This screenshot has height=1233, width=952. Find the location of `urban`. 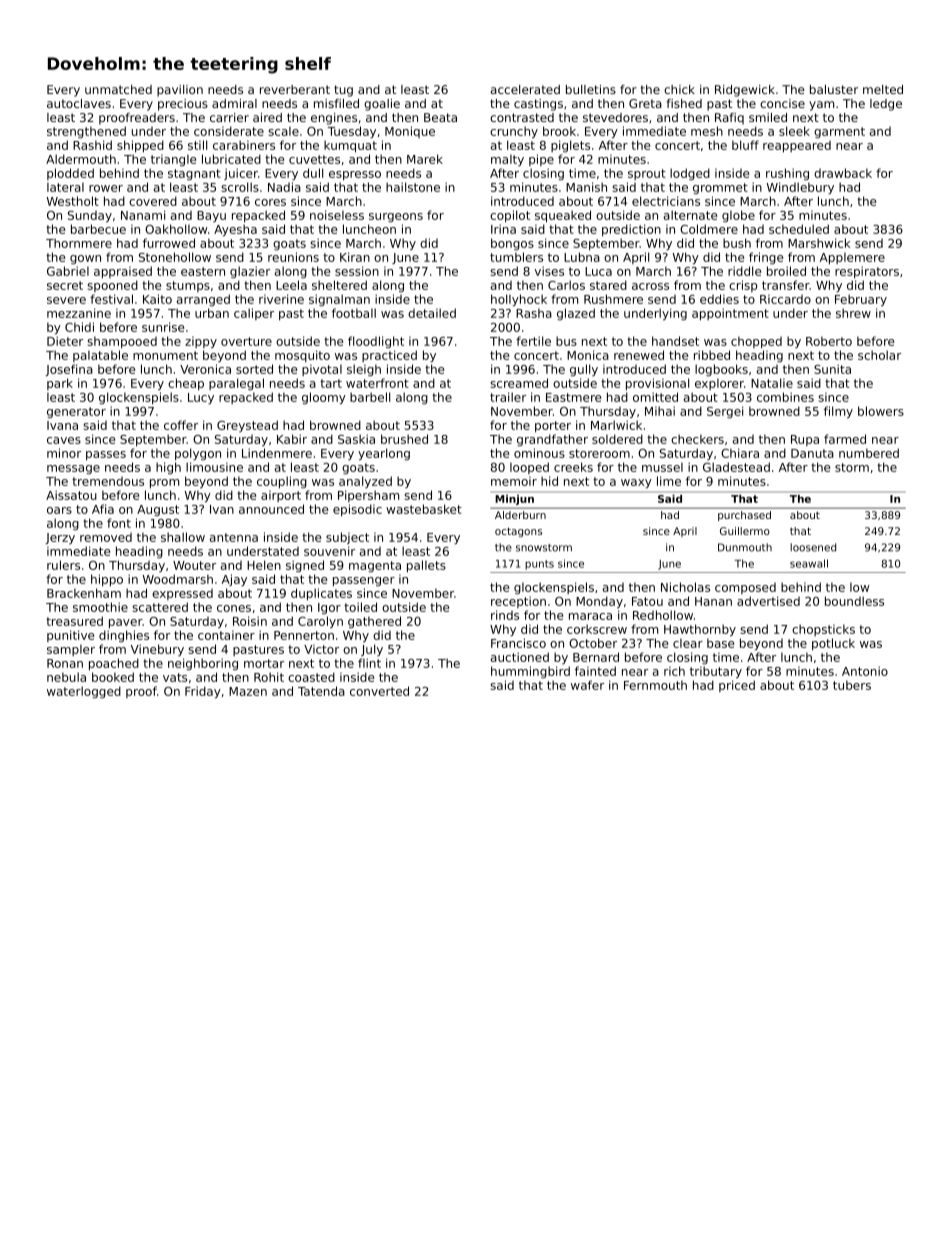

urban is located at coordinates (212, 313).
